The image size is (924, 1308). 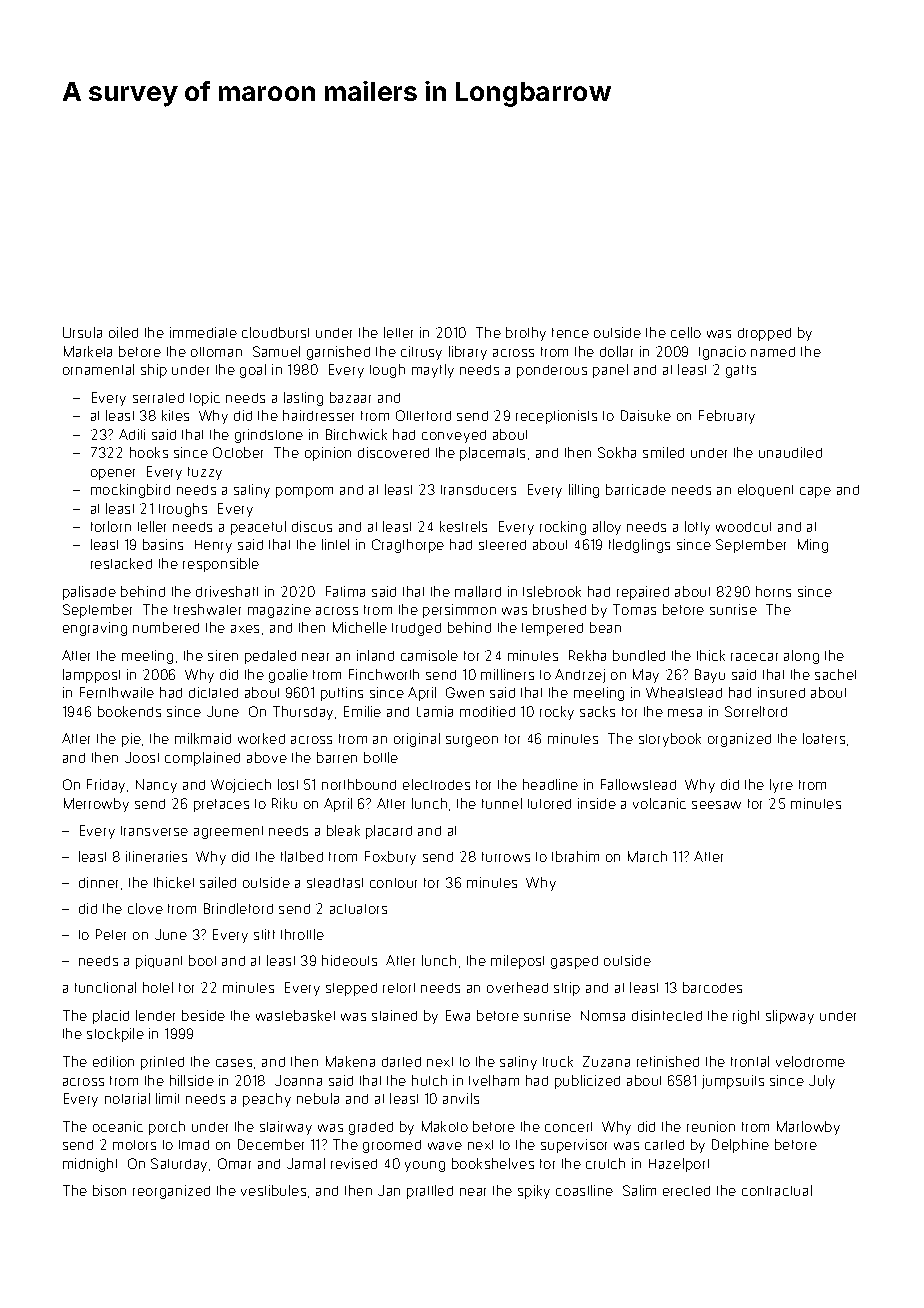 I want to click on sachet, so click(x=835, y=674).
